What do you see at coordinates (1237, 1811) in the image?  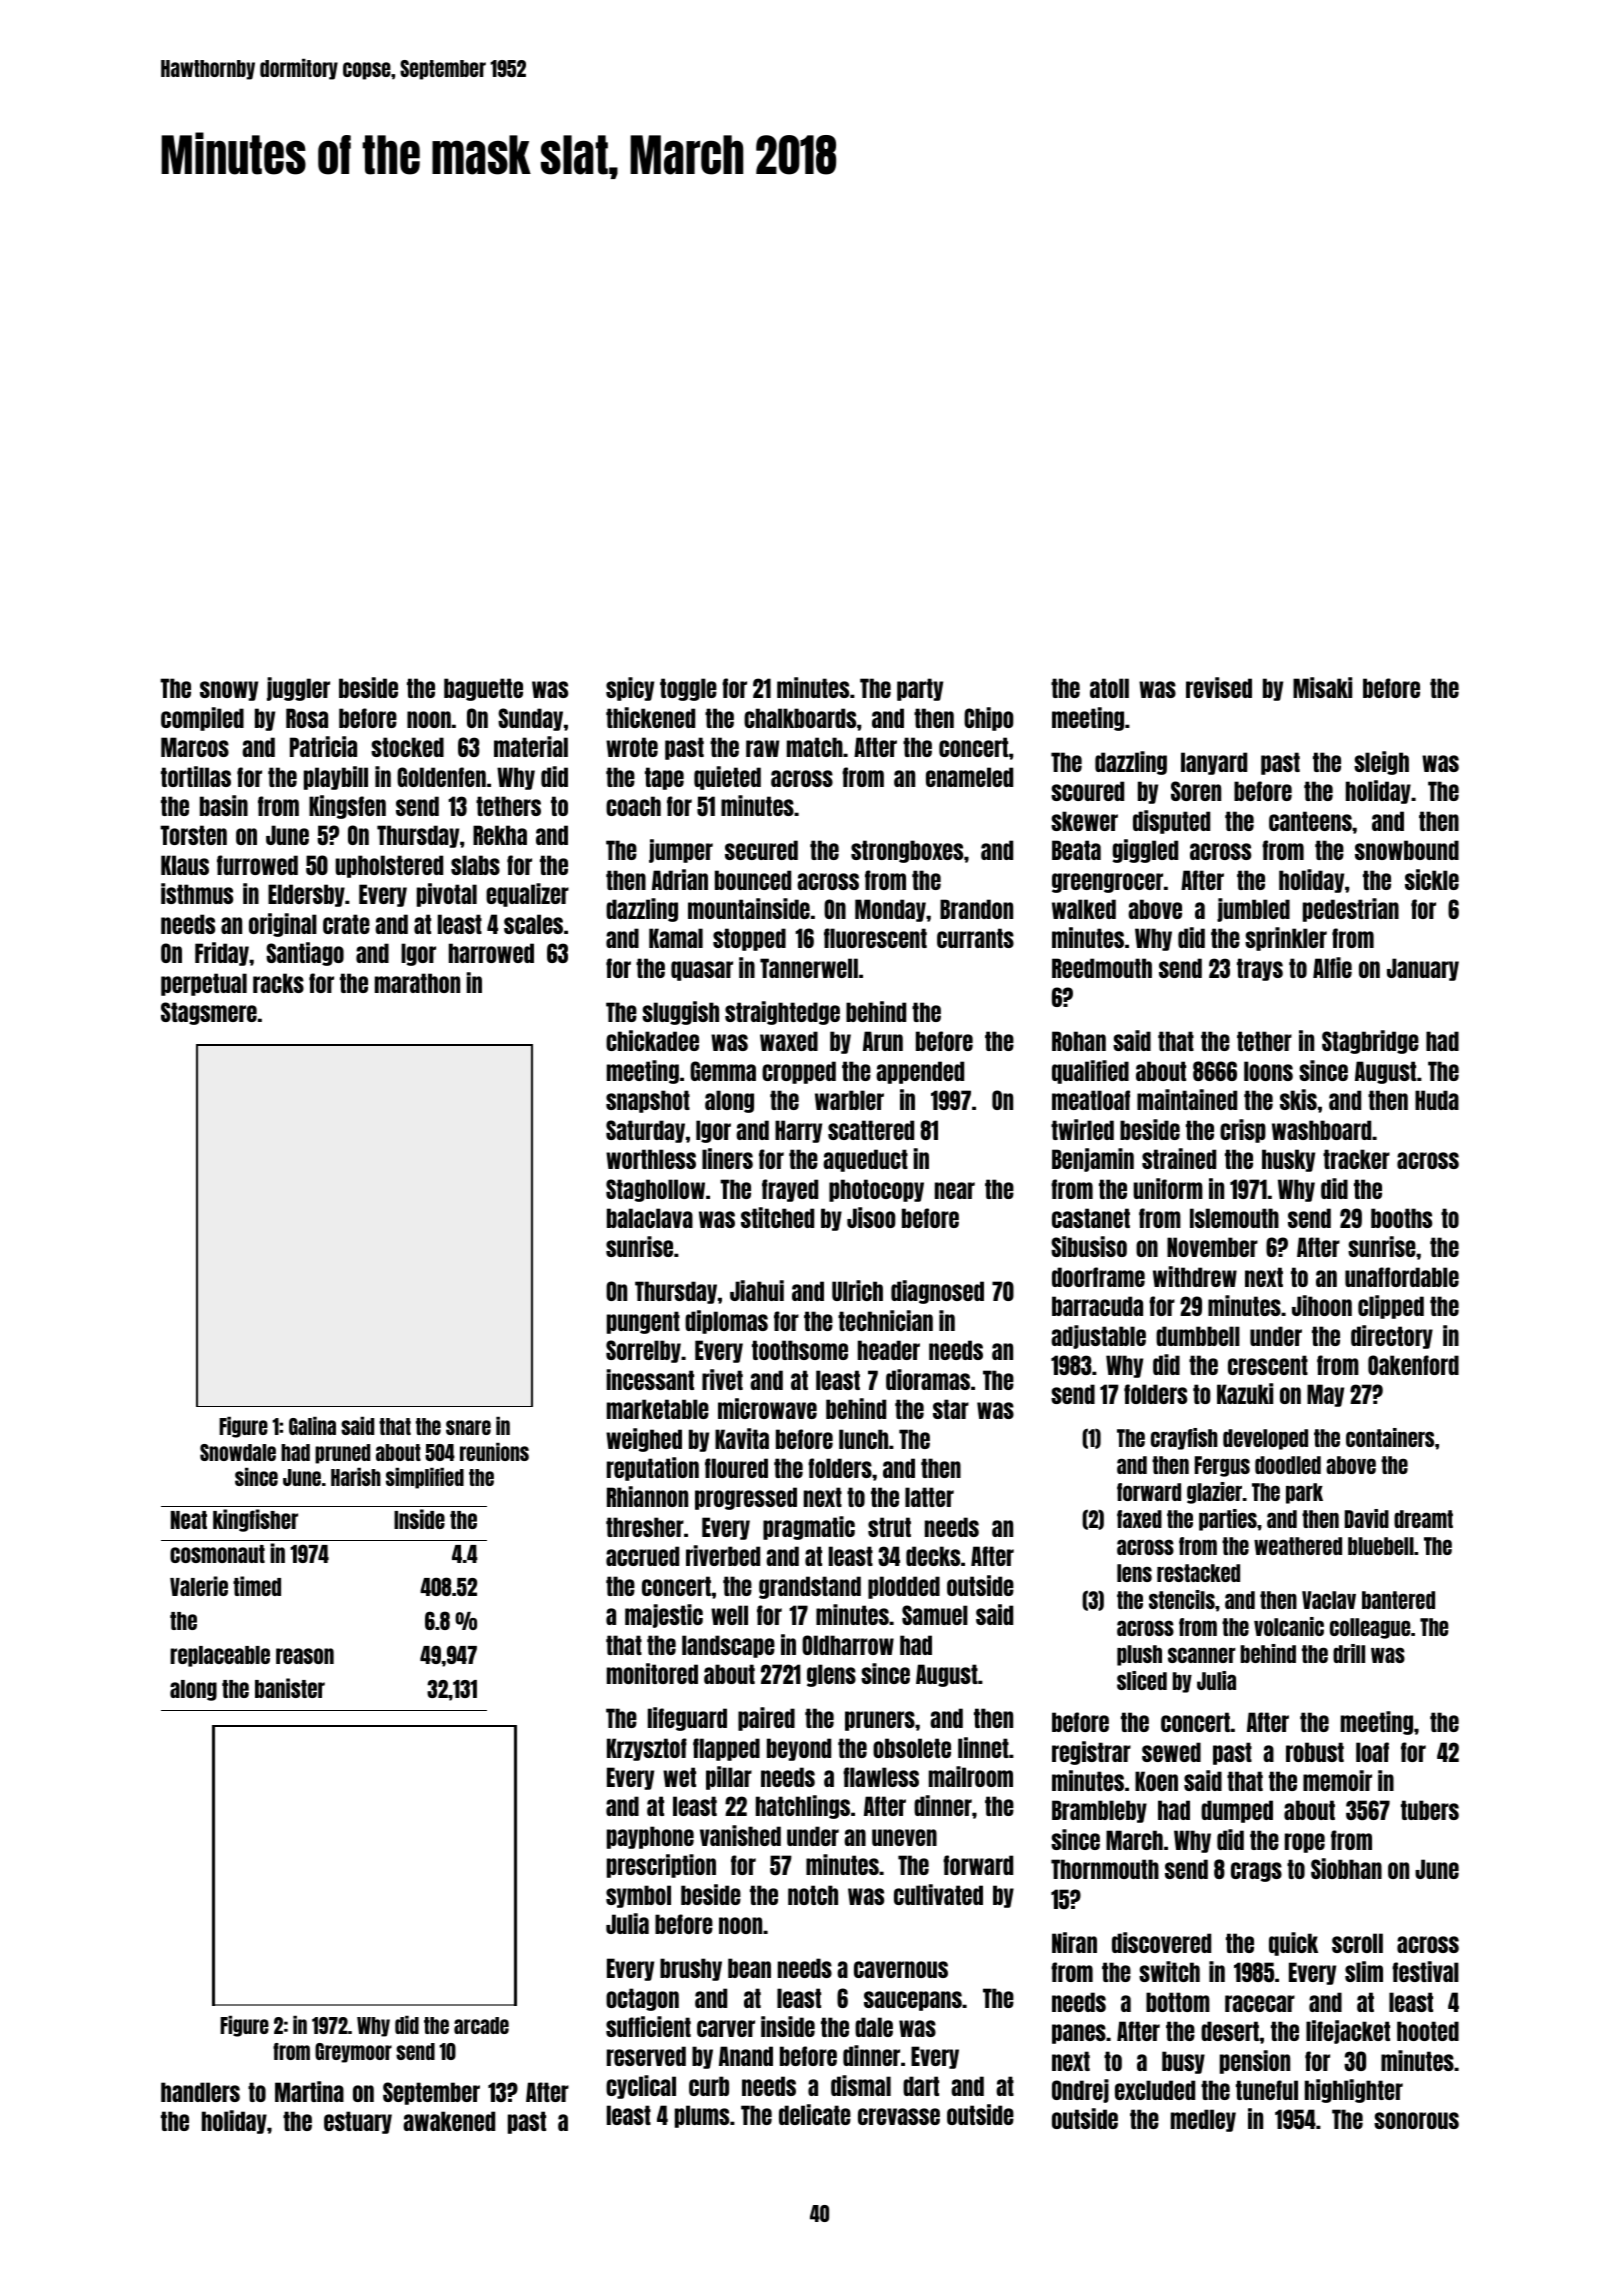 I see `dumped` at bounding box center [1237, 1811].
